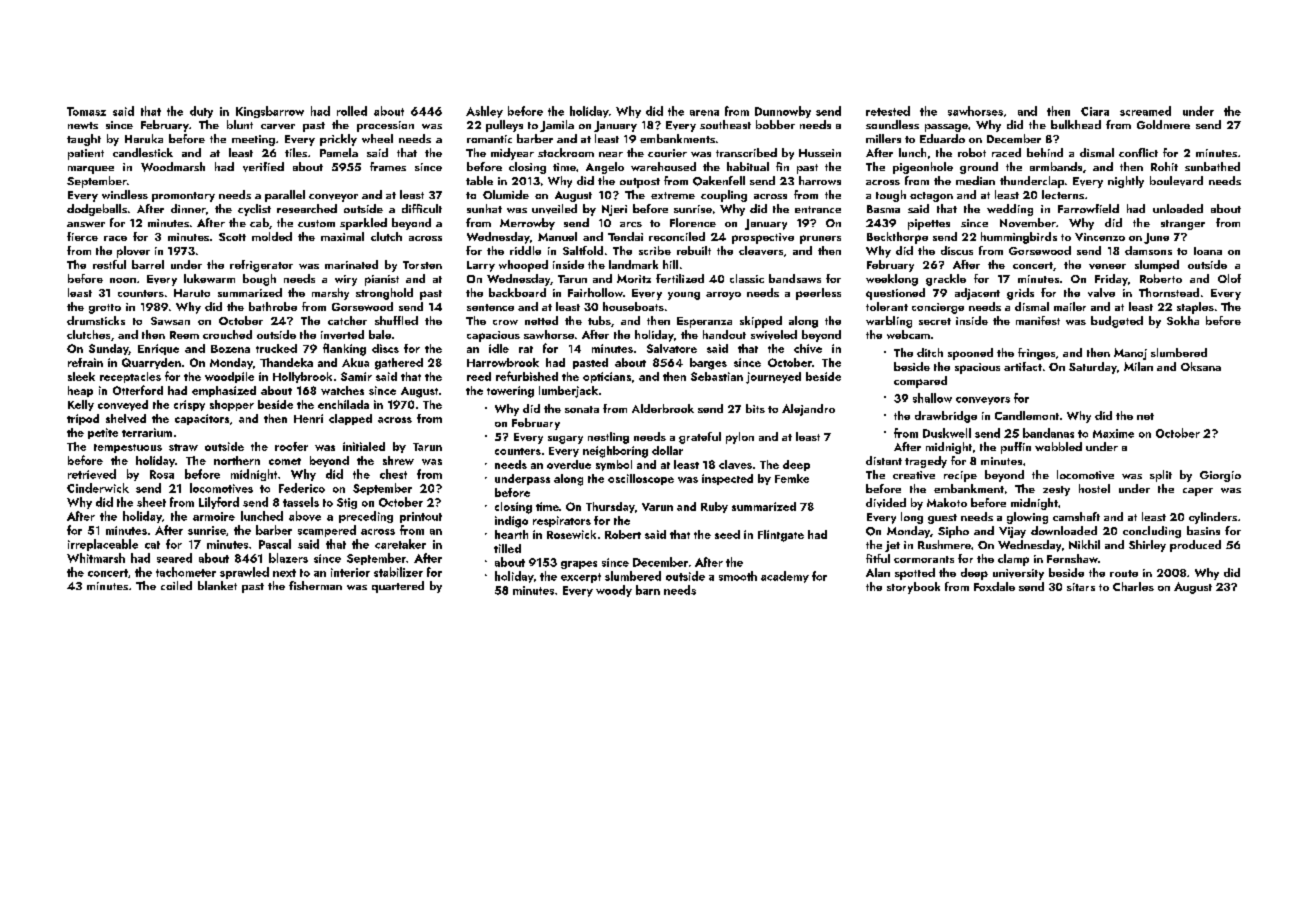 This screenshot has height=924, width=1308. Describe the element at coordinates (557, 236) in the screenshot. I see `Manuel` at that location.
